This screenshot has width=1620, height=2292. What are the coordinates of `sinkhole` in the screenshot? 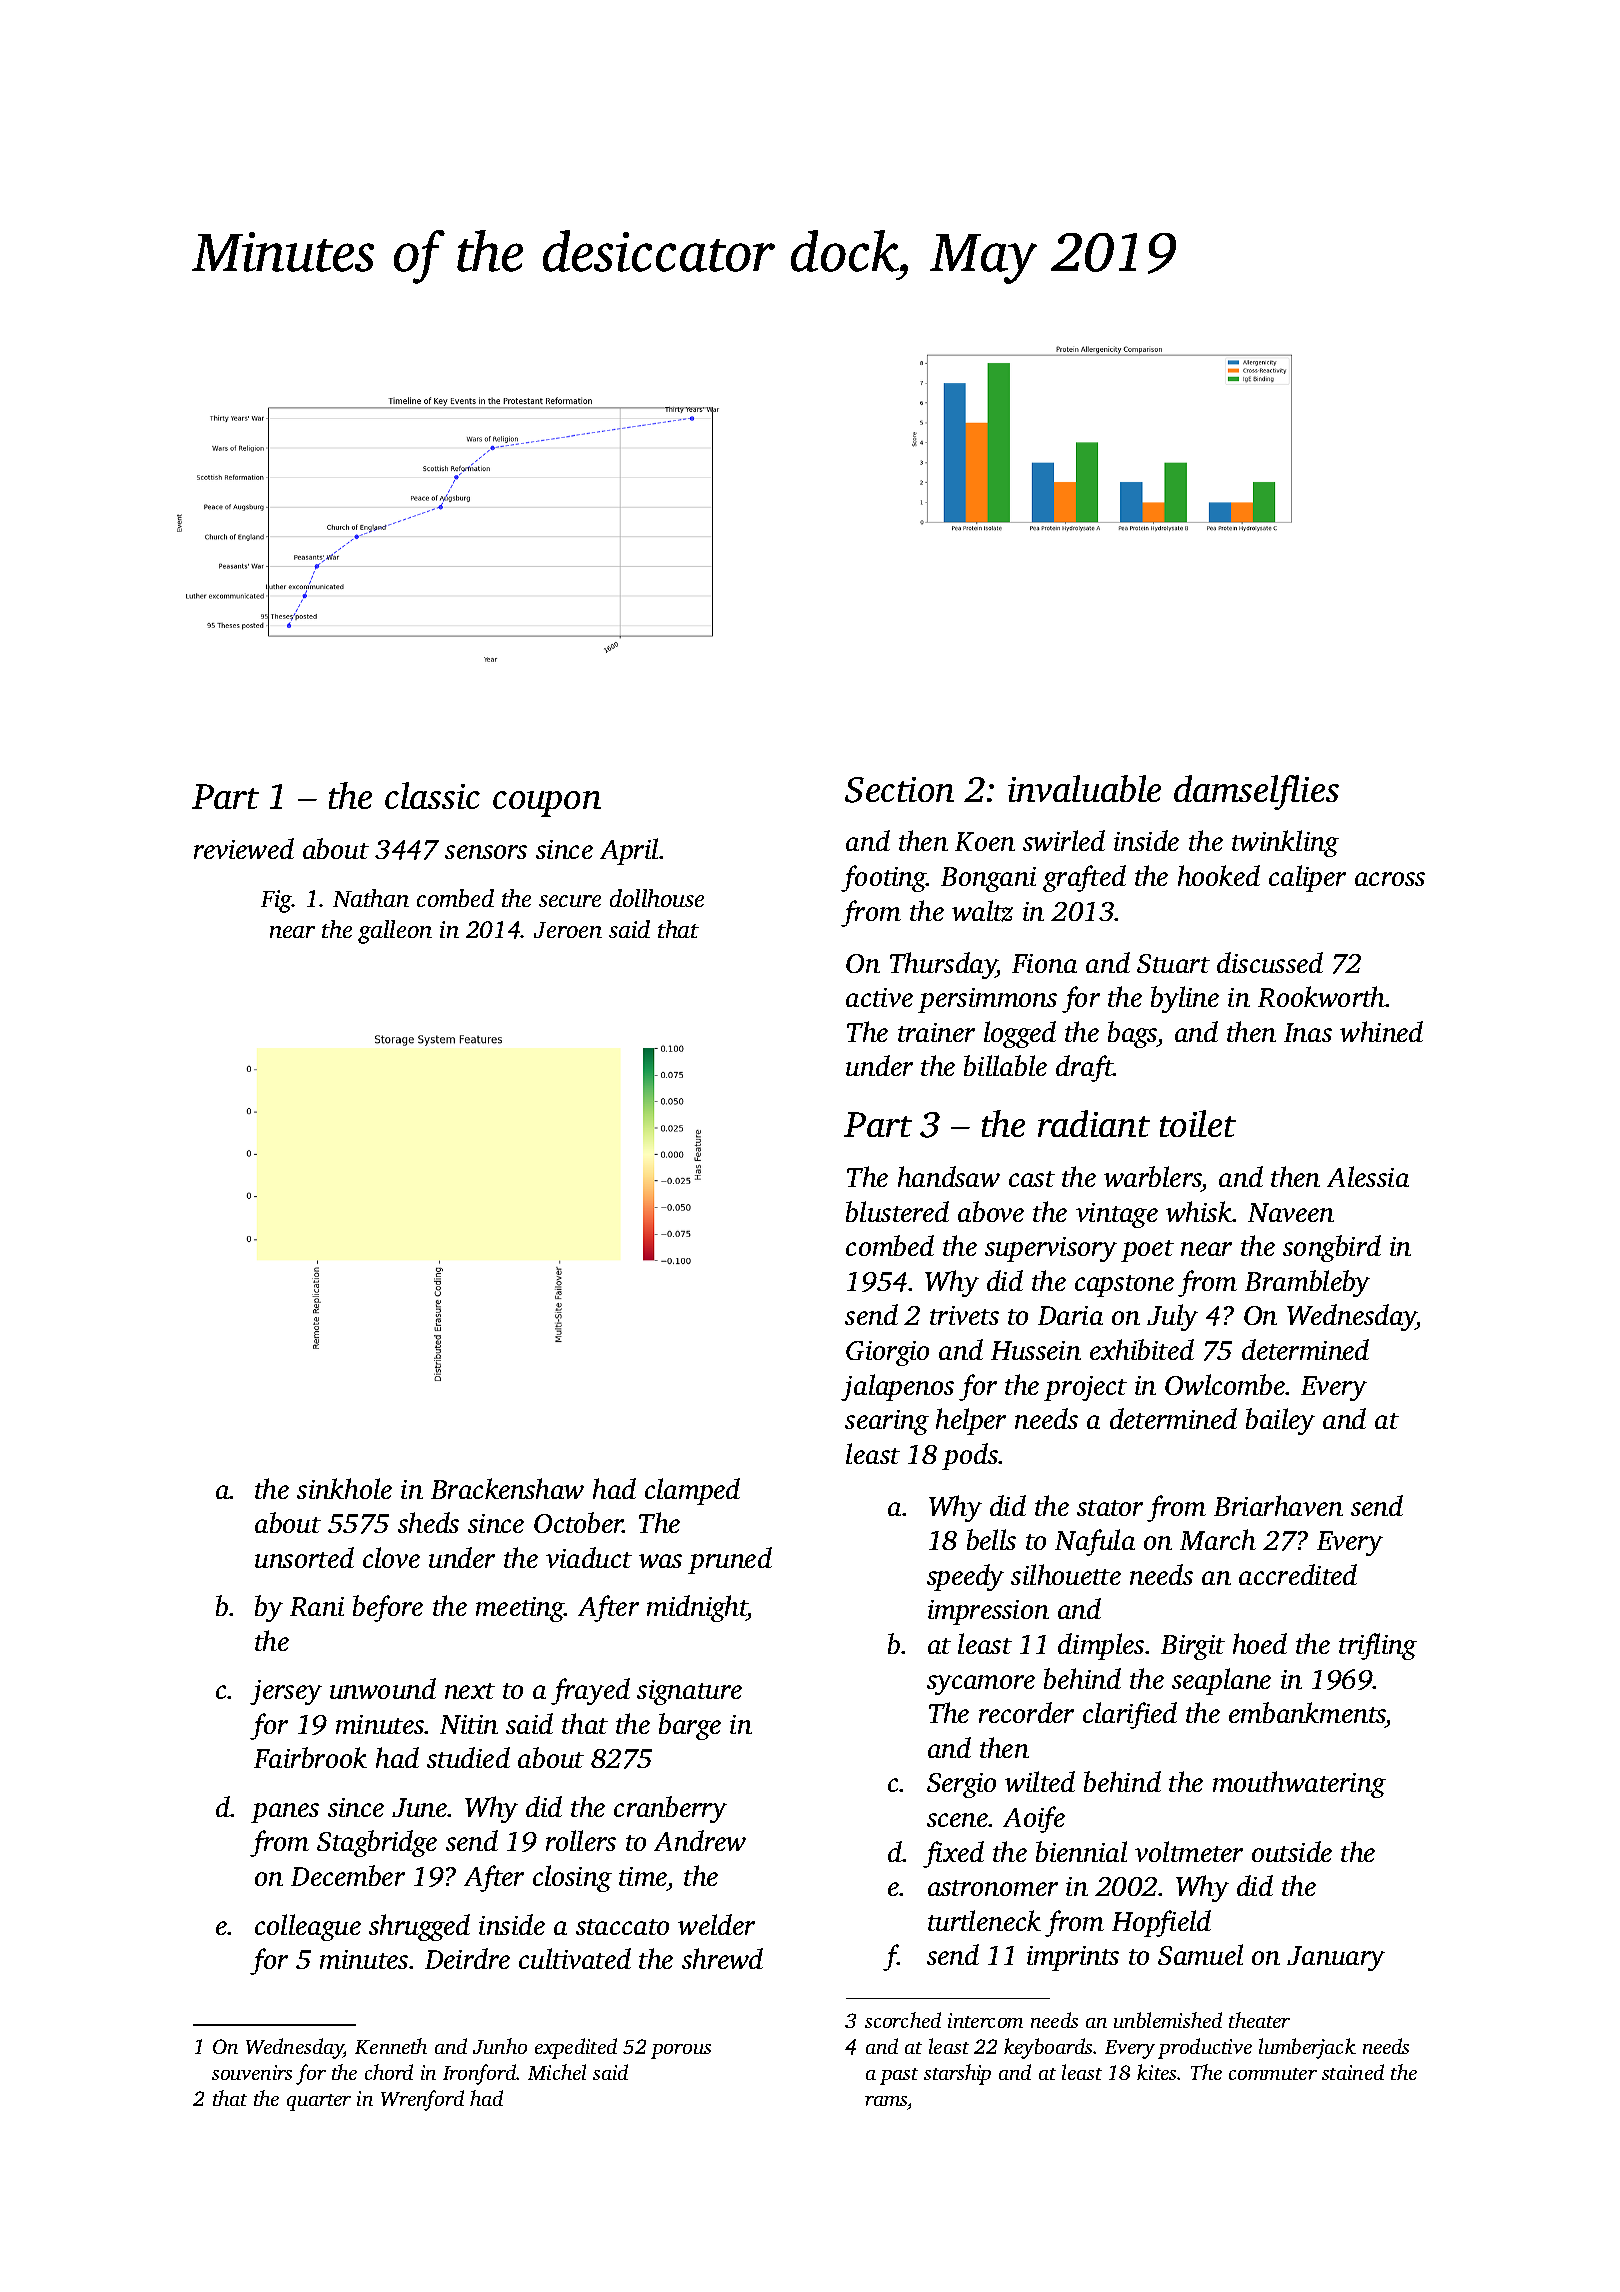 It's located at (344, 1488).
